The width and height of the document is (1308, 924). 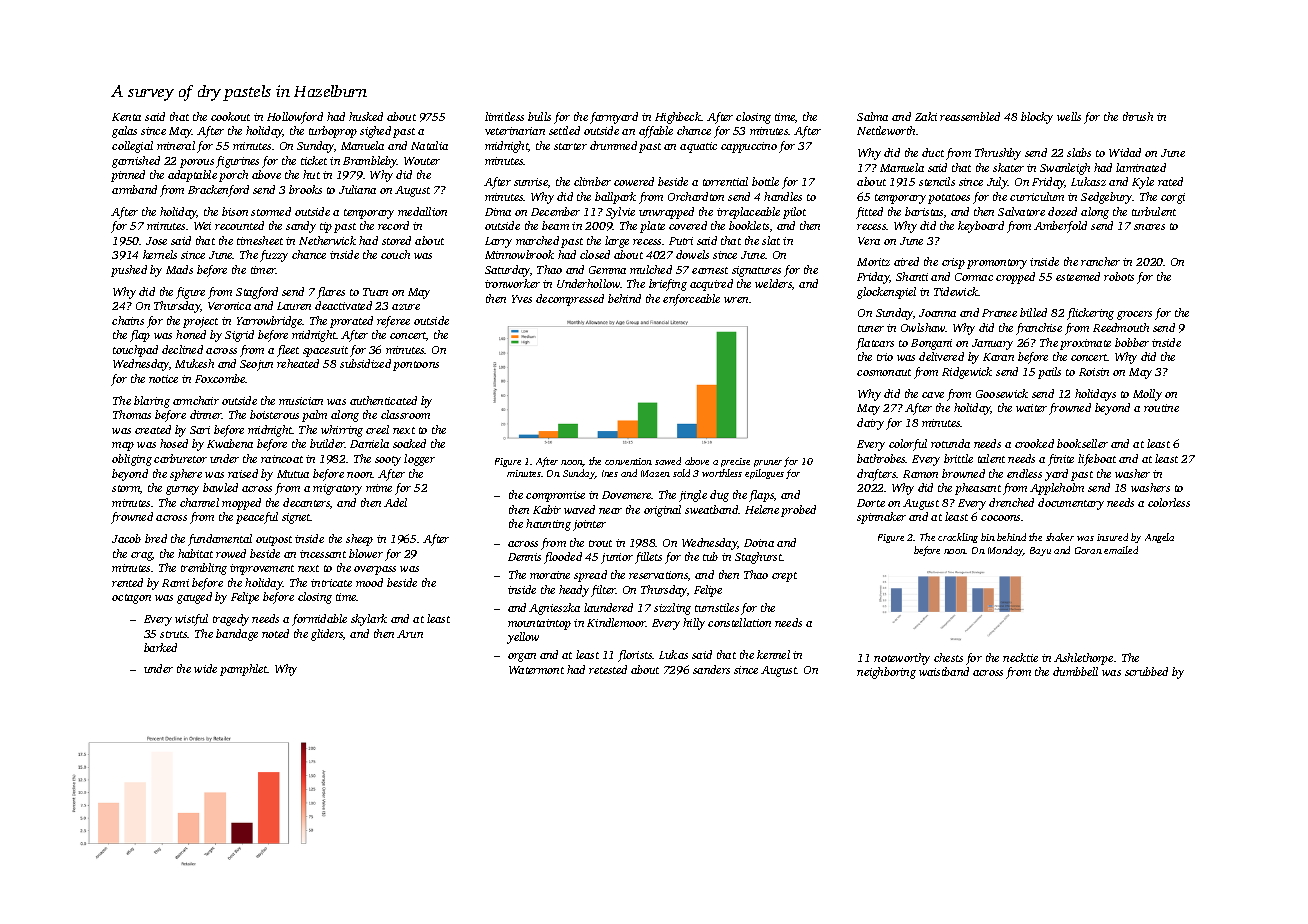 What do you see at coordinates (698, 147) in the document?
I see `aquatic` at bounding box center [698, 147].
